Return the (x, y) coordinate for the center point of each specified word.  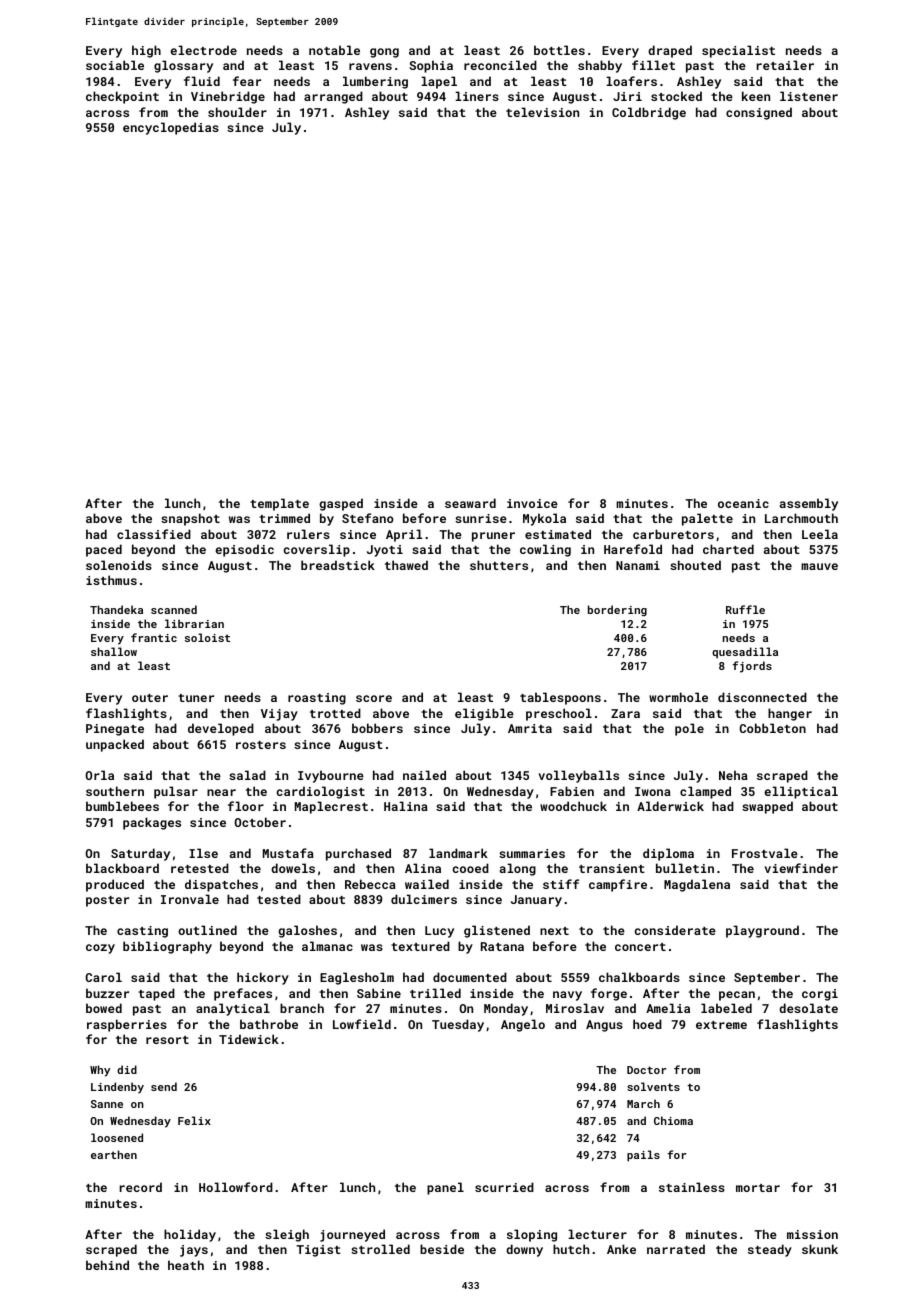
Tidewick (249, 1039)
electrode (203, 50)
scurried (504, 1187)
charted (728, 549)
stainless (692, 1187)
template (279, 504)
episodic (244, 550)
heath (186, 1265)
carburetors (673, 534)
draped (670, 51)
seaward (470, 503)
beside (442, 1249)
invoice (532, 503)
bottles (559, 50)
